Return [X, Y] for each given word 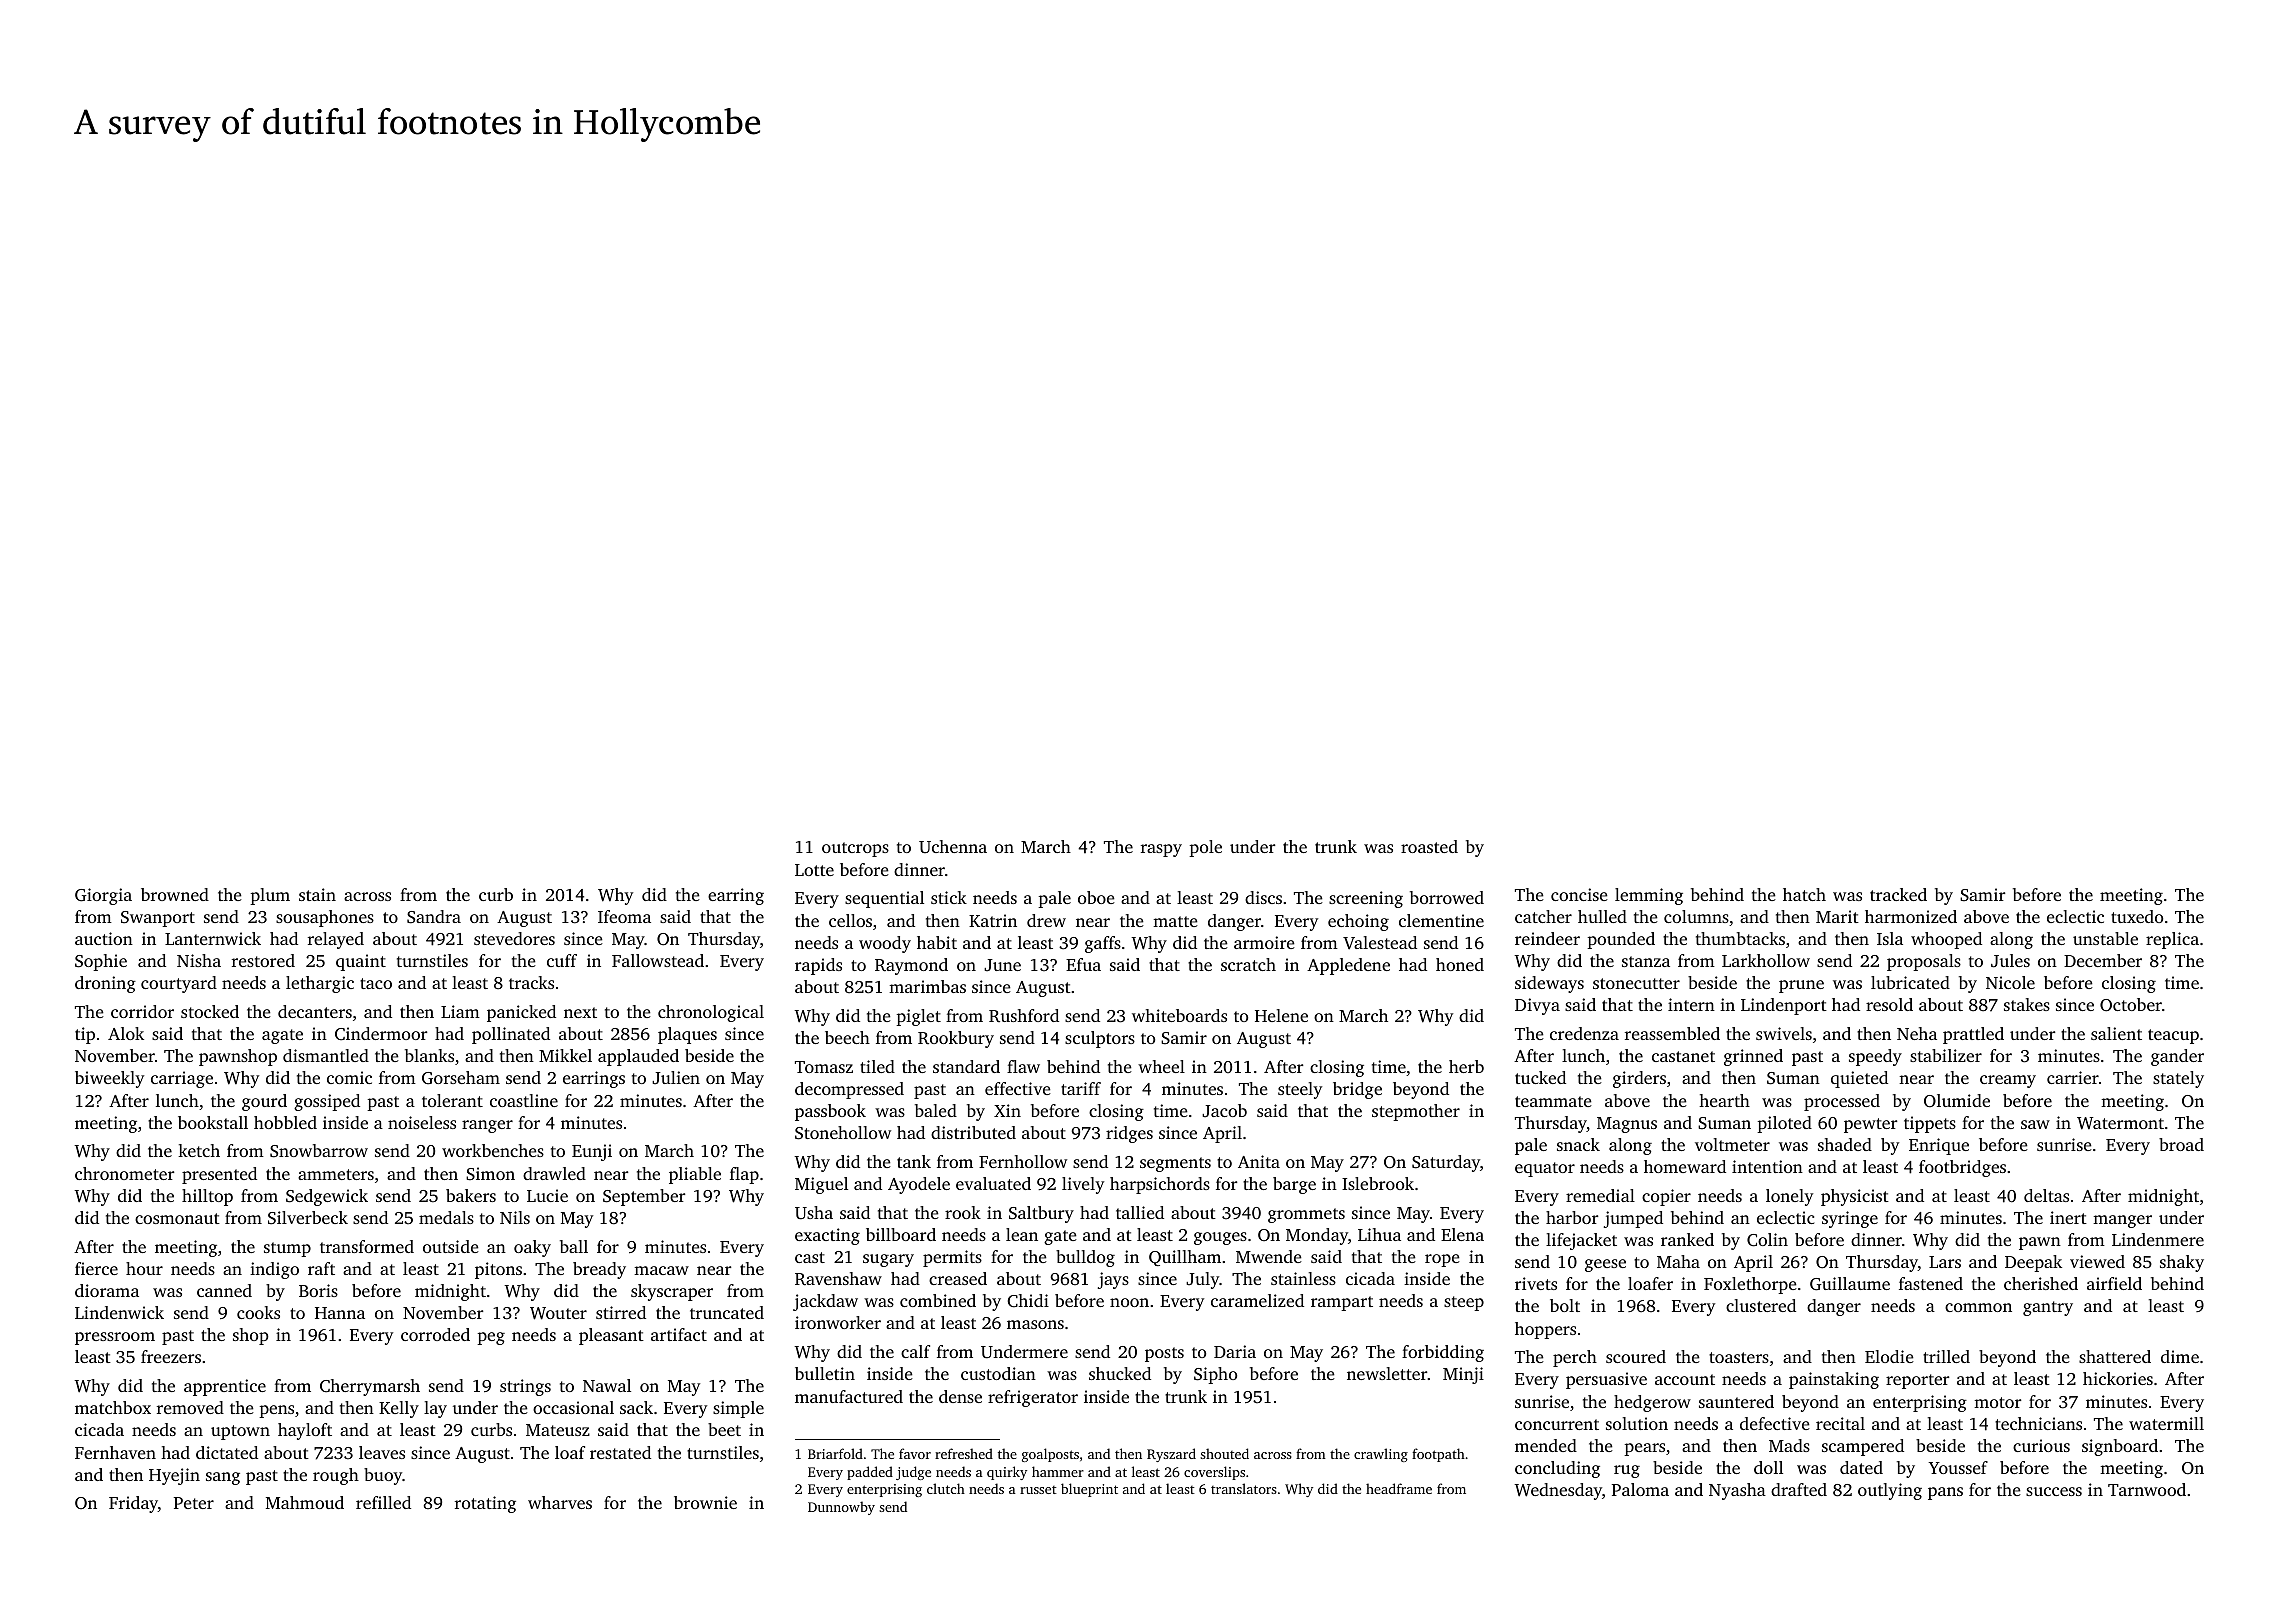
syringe [1850, 1219]
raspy [1161, 850]
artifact [679, 1334]
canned [224, 1290]
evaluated [993, 1183]
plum [270, 896]
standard [966, 1066]
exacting [827, 1236]
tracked [1898, 894]
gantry [2048, 1308]
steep [1464, 1303]
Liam [460, 1011]
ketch [199, 1150]
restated [620, 1452]
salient [2116, 1033]
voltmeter [1732, 1144]
